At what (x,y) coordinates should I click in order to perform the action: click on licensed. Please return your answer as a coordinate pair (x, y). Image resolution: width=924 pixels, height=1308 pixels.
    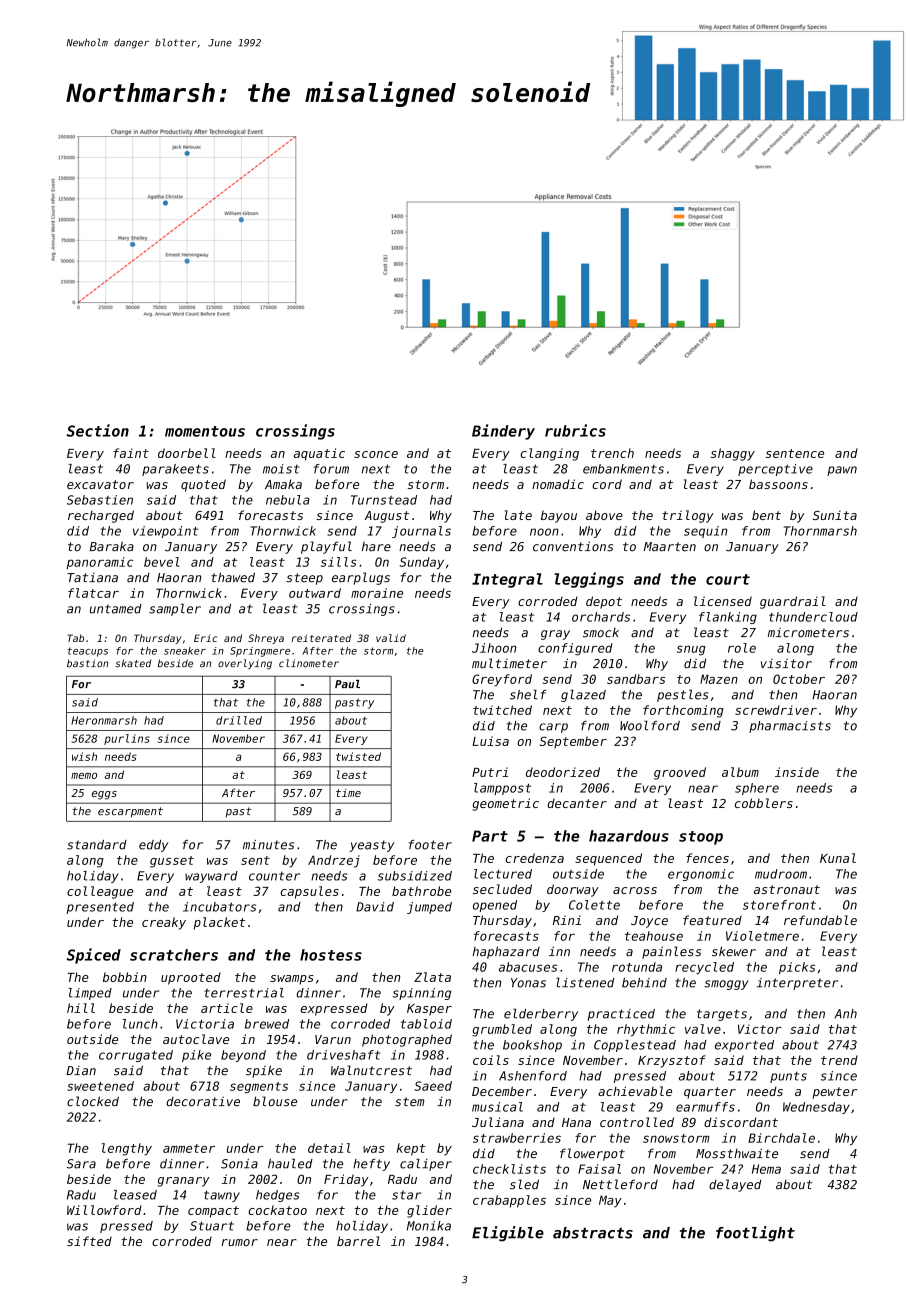
    Looking at the image, I should click on (723, 601).
